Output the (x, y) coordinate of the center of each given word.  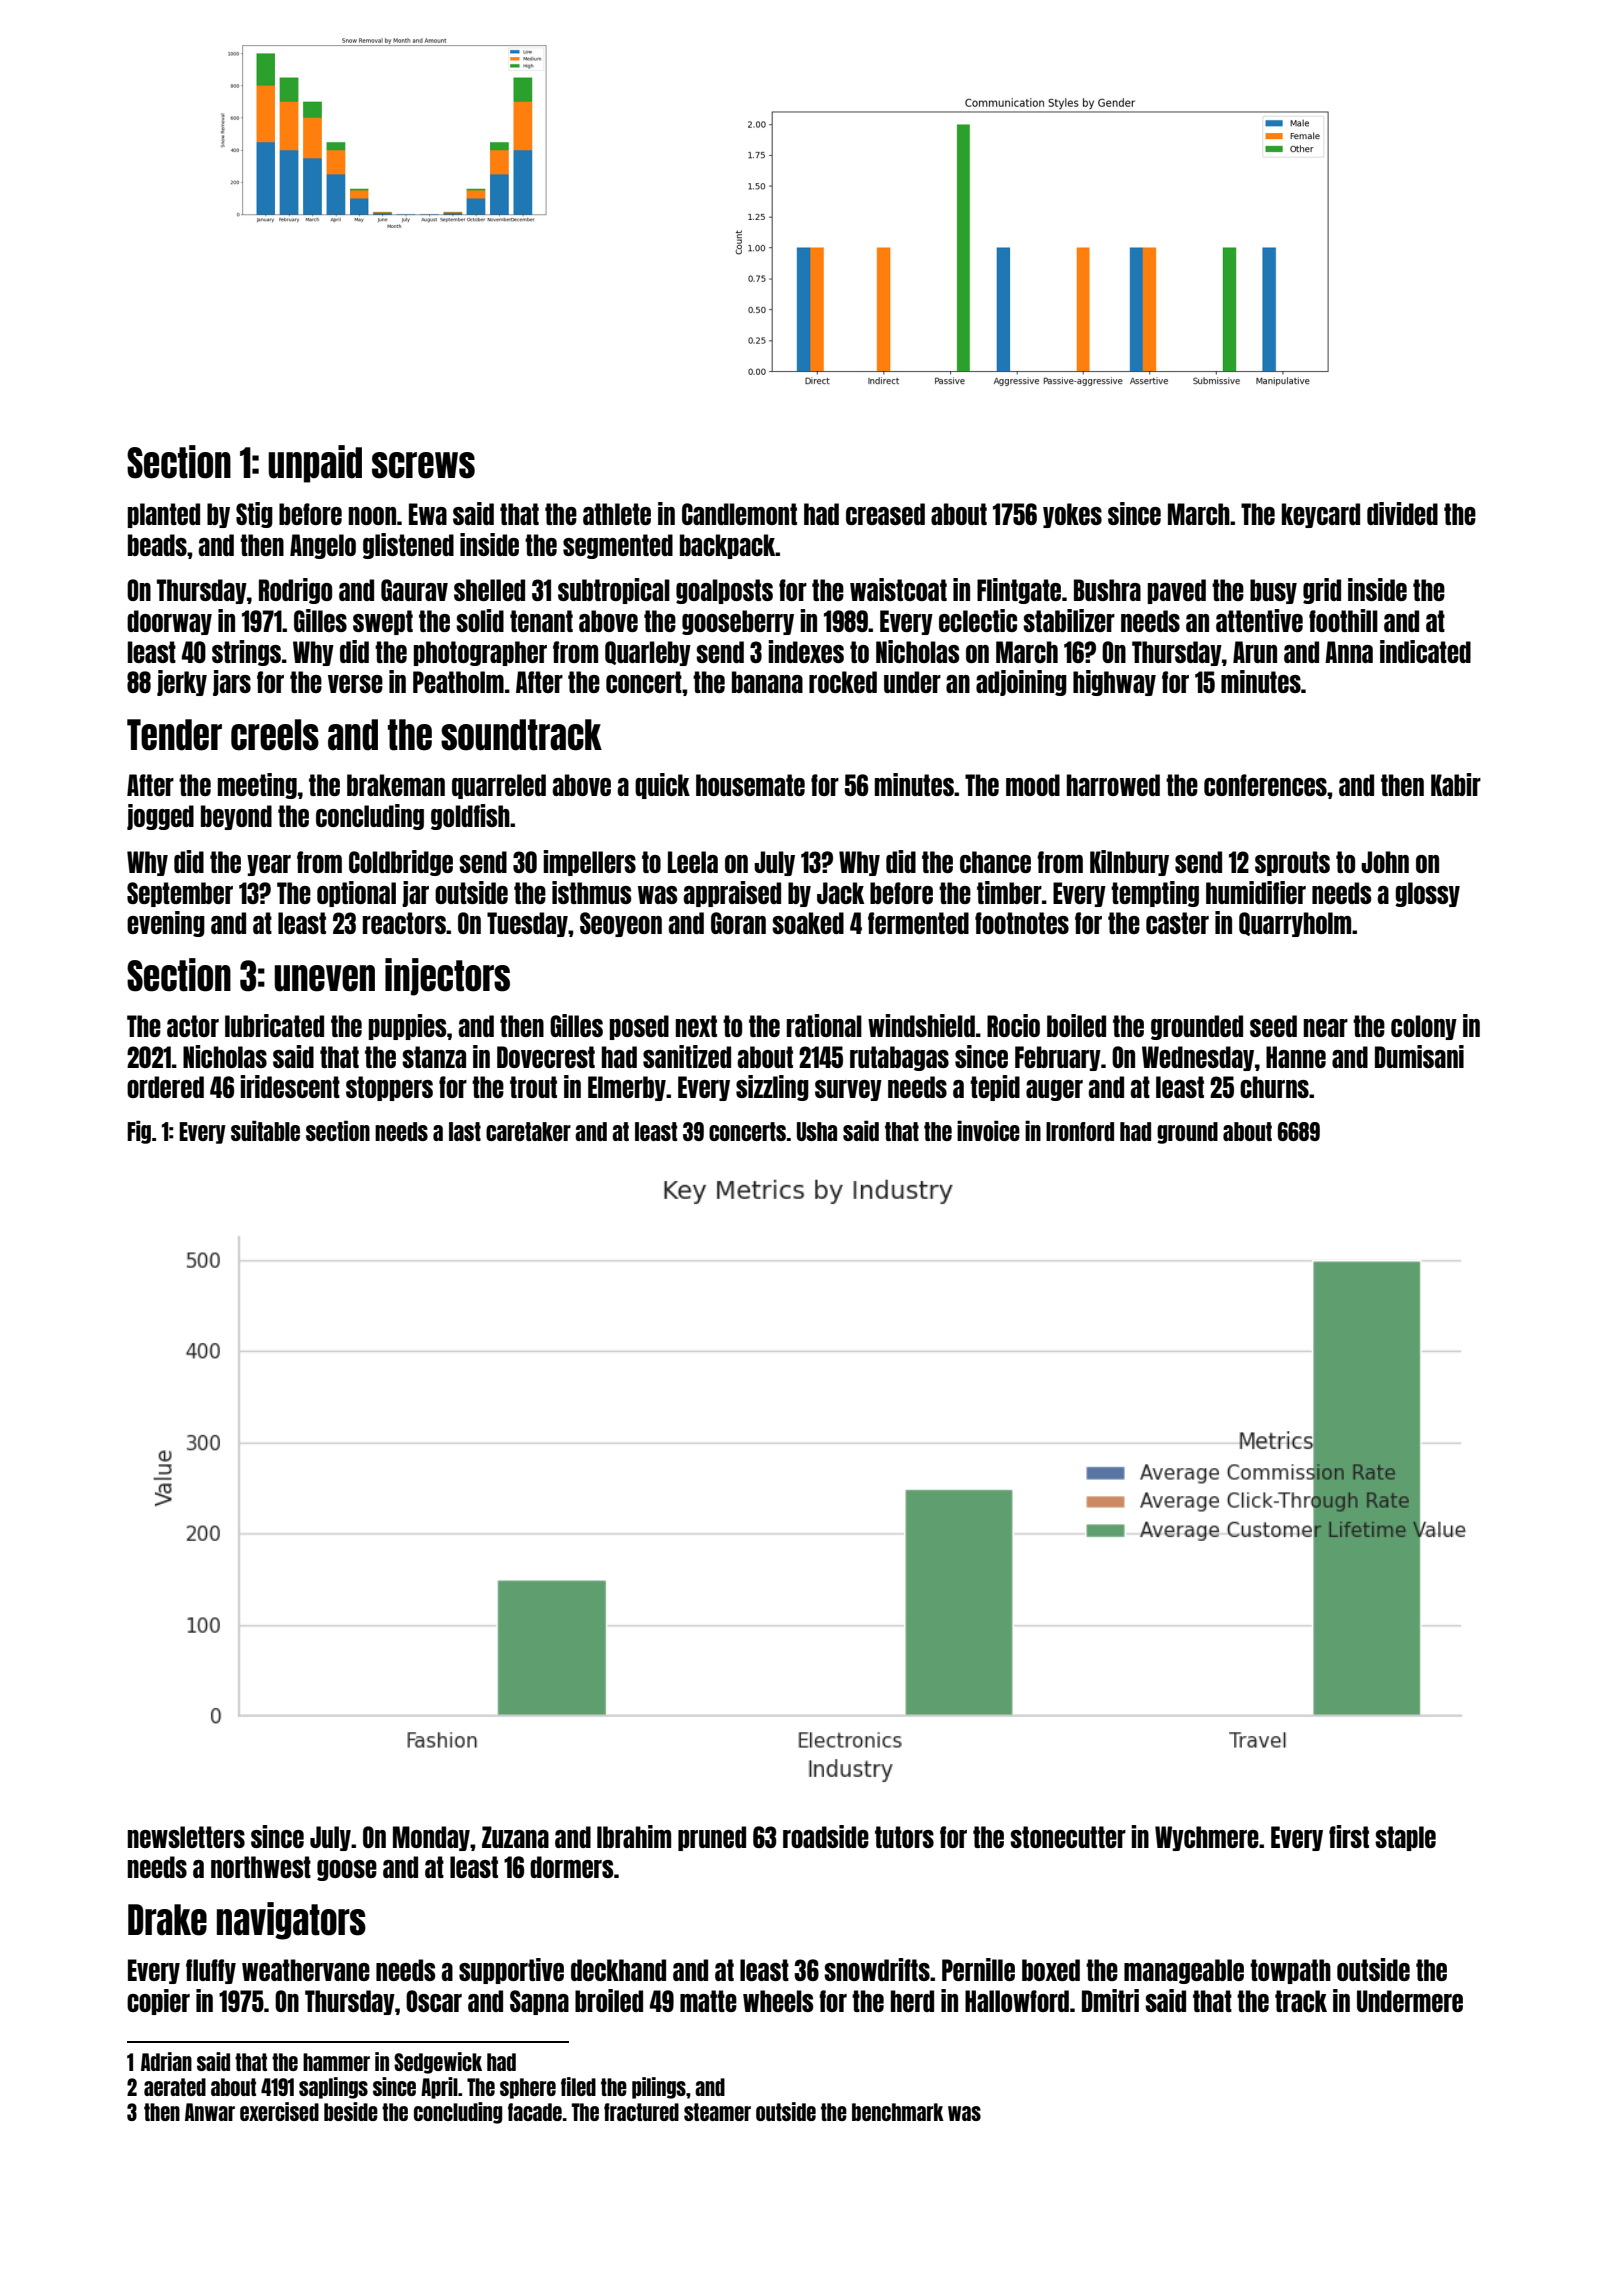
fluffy (211, 1971)
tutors (904, 1837)
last (465, 1131)
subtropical (614, 591)
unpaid (315, 464)
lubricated (274, 1025)
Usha (817, 1131)
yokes (1072, 515)
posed (639, 1027)
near (1326, 1028)
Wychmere (1207, 1838)
